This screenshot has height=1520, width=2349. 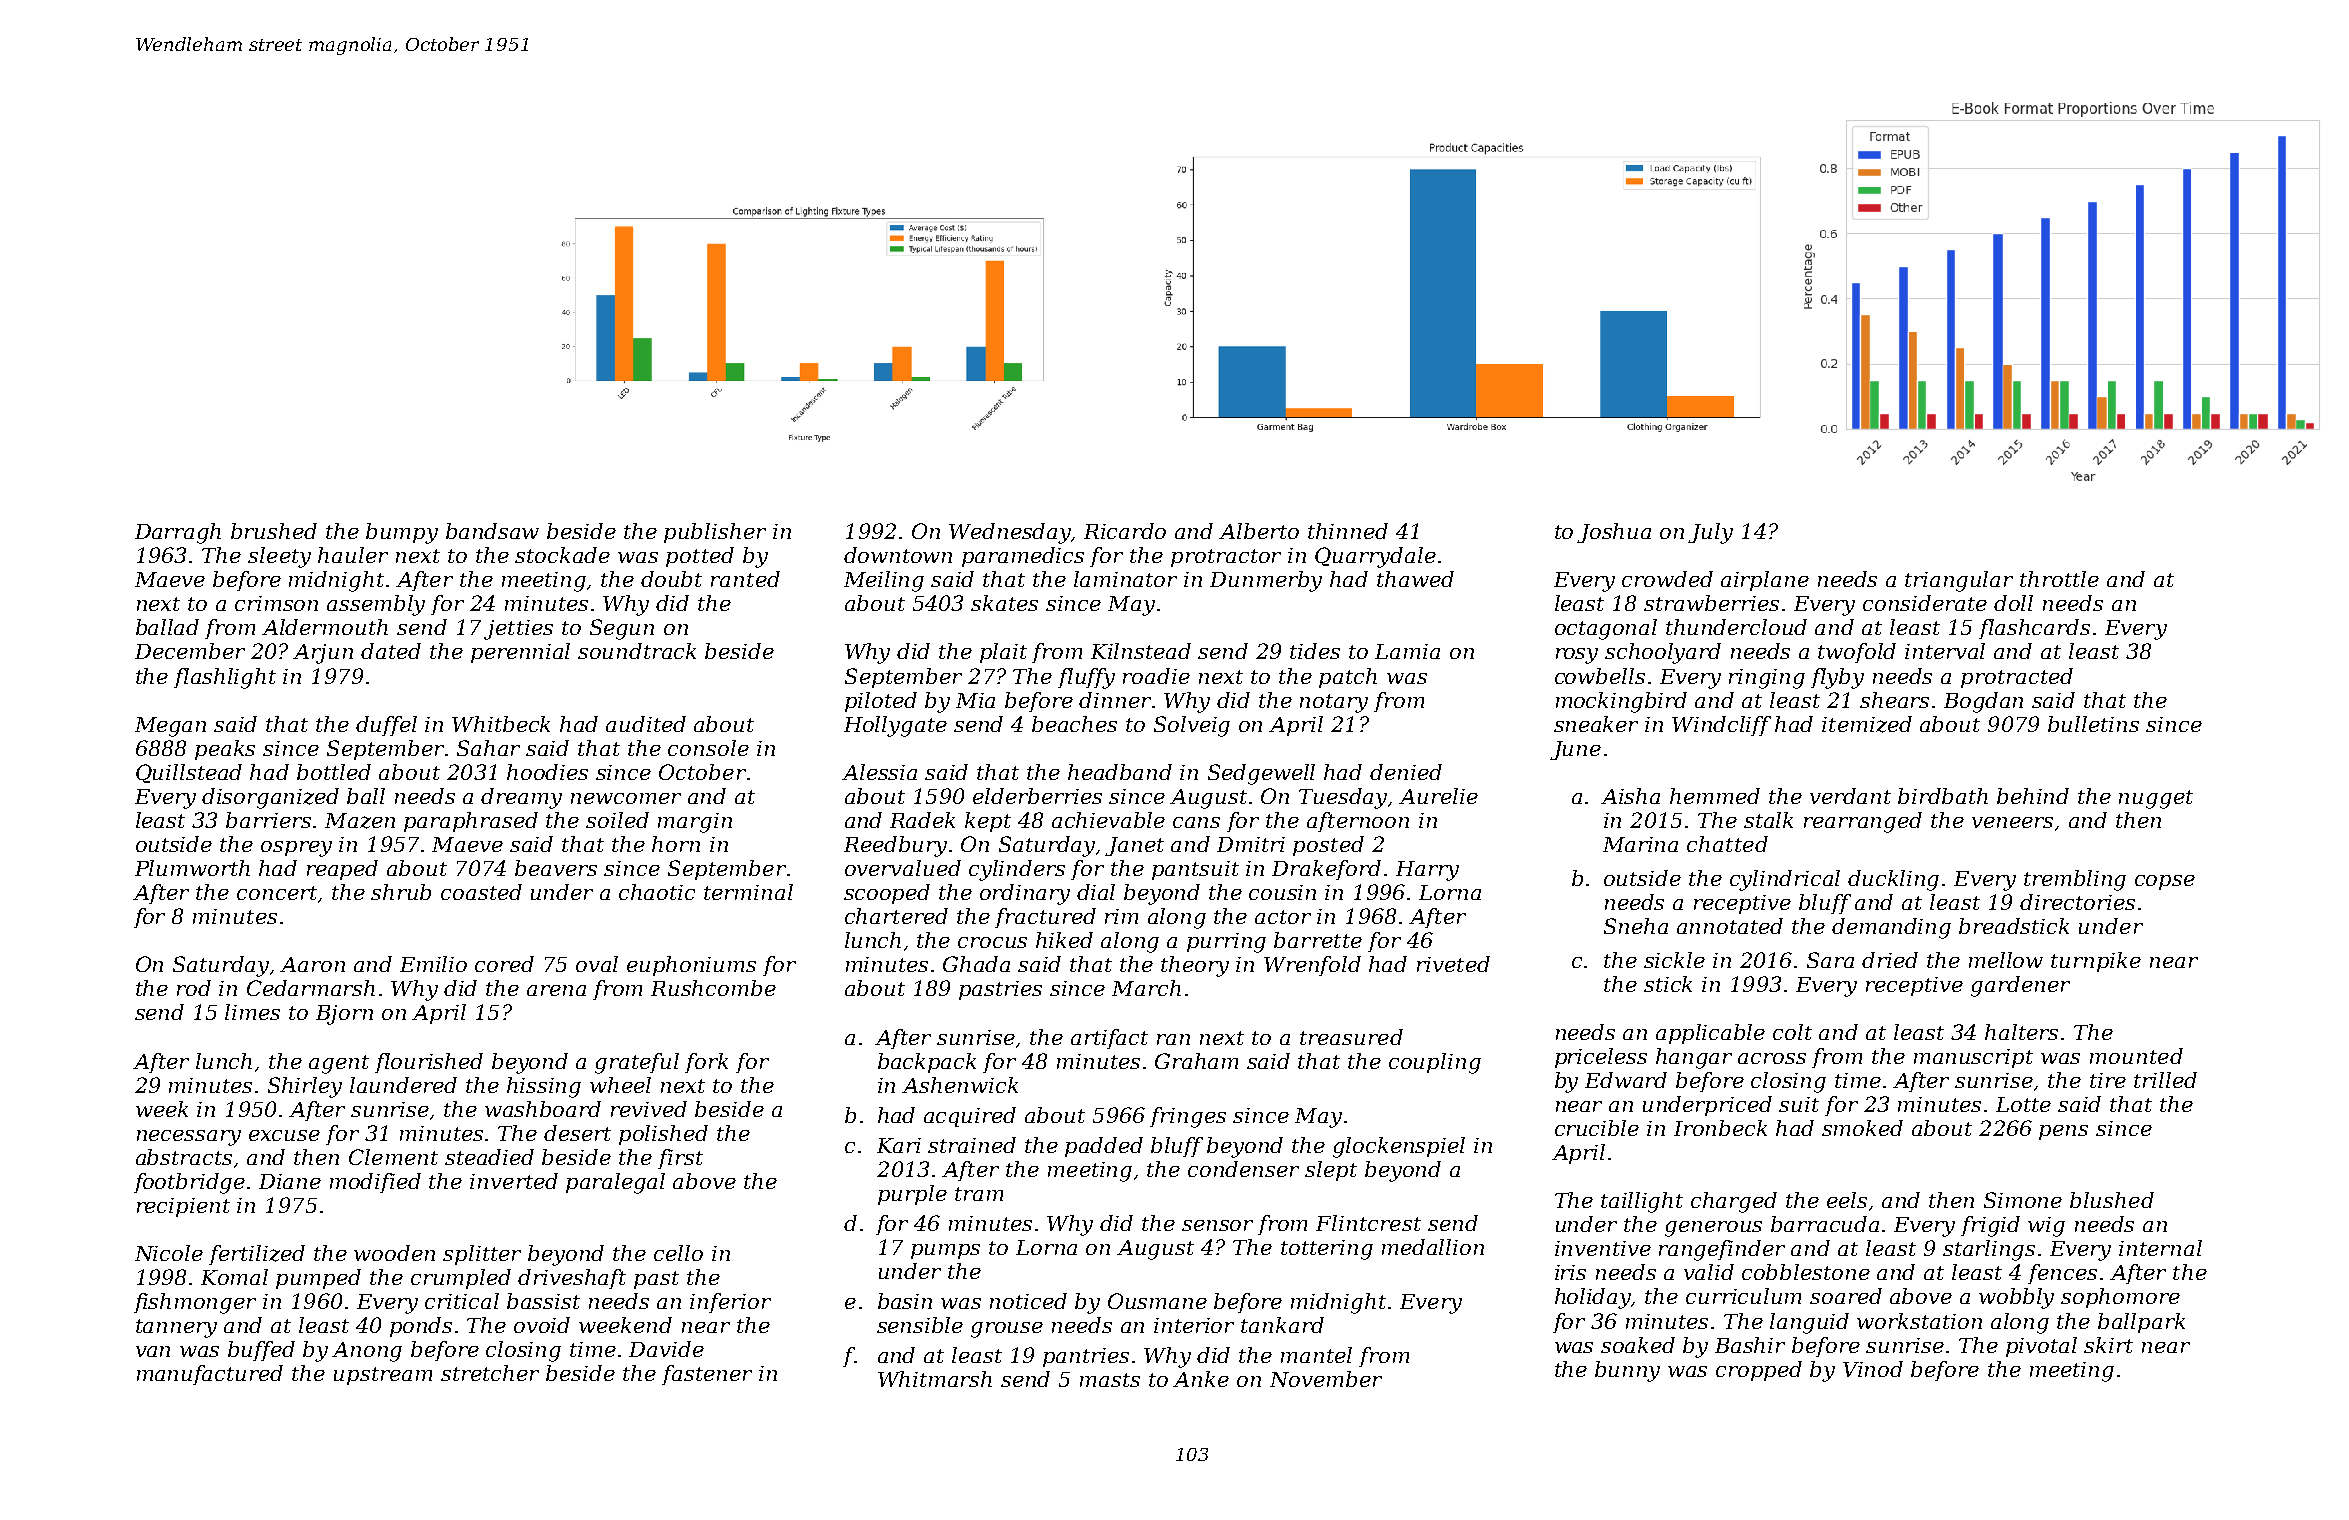 I want to click on Marina, so click(x=1640, y=844).
